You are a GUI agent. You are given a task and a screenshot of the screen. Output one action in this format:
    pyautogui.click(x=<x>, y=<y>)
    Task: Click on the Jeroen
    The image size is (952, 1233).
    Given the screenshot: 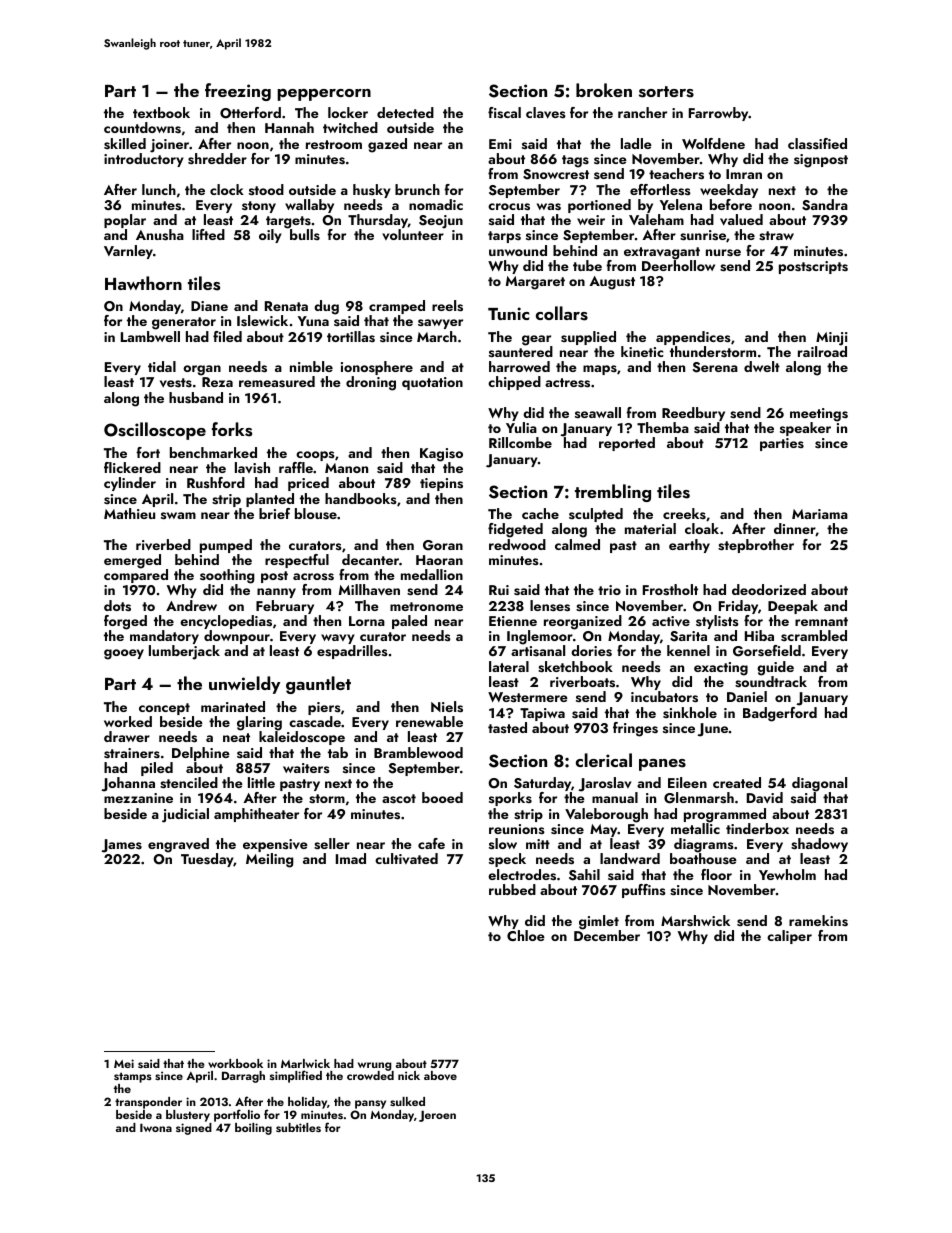 What is the action you would take?
    pyautogui.click(x=437, y=1116)
